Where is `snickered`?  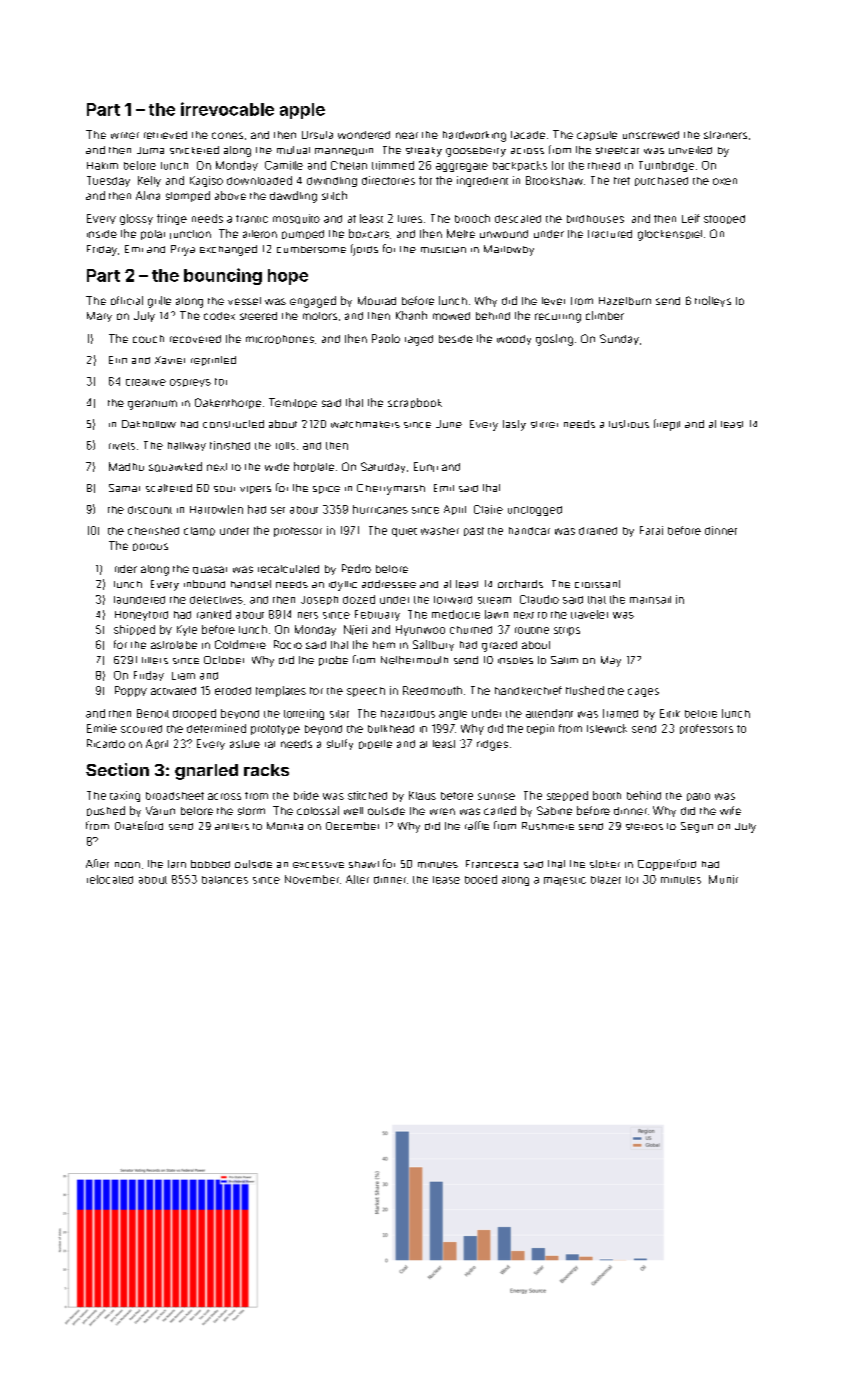
snickered is located at coordinates (194, 150).
